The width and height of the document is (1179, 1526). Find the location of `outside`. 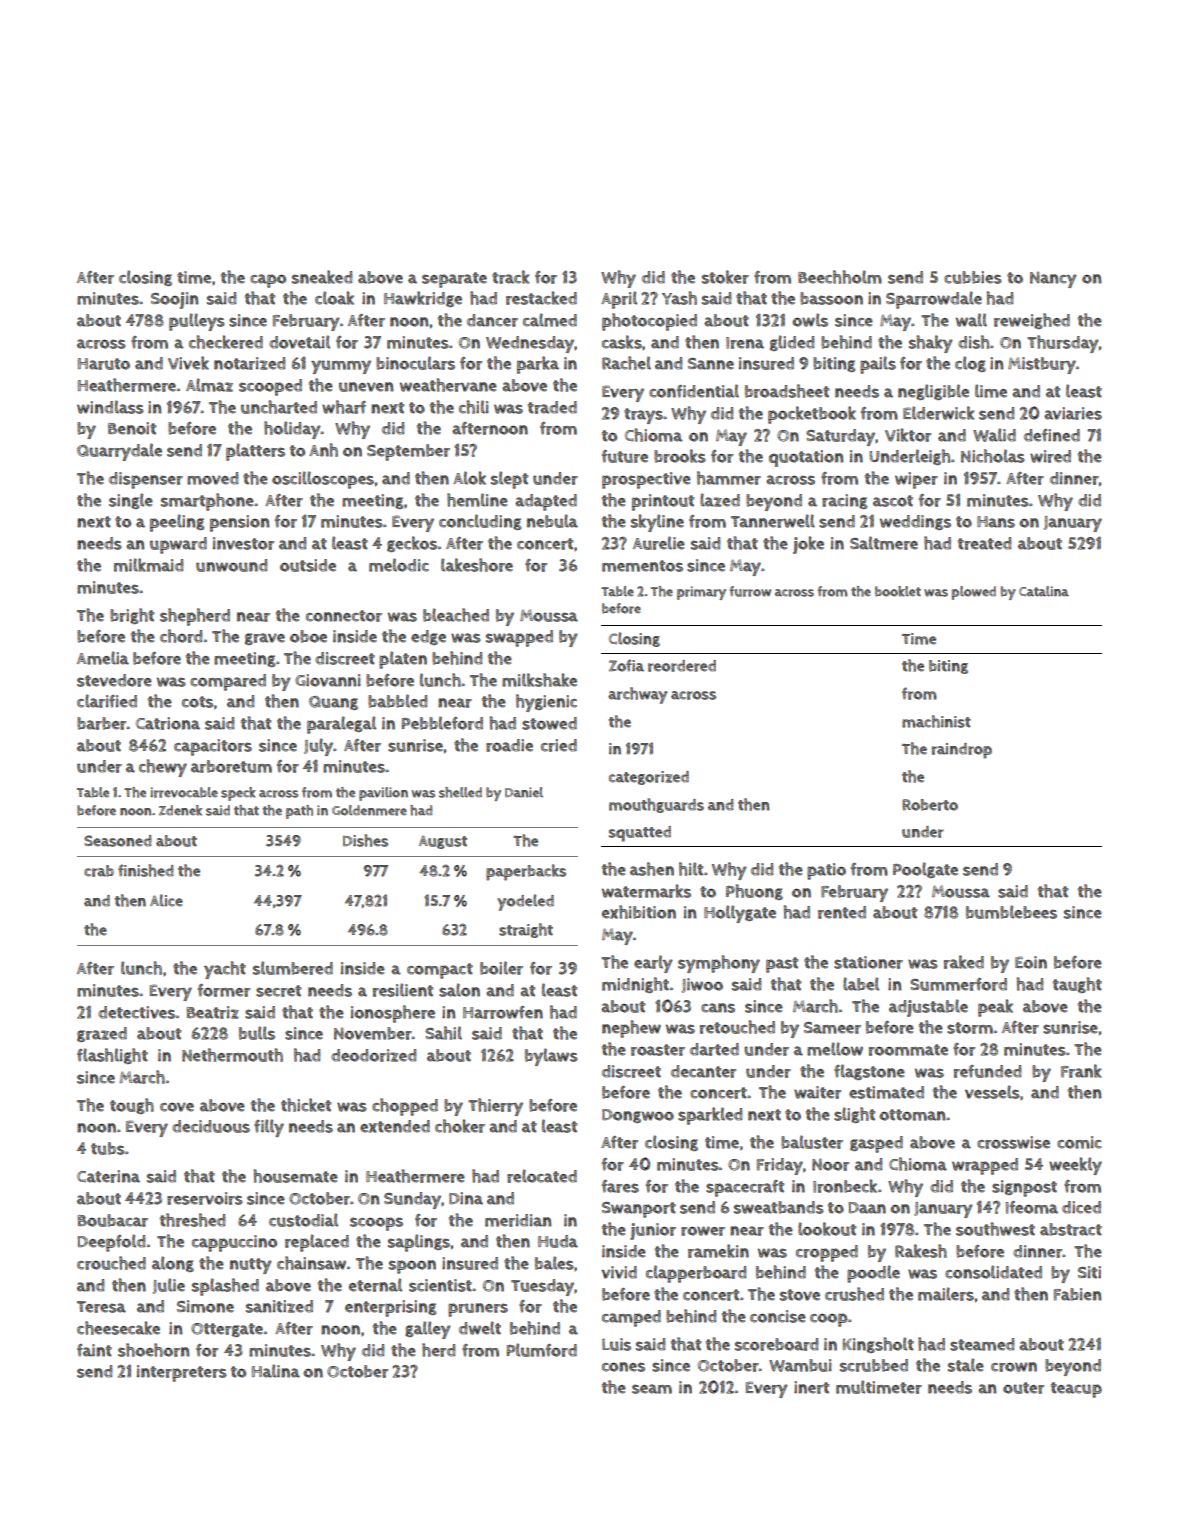

outside is located at coordinates (308, 565).
